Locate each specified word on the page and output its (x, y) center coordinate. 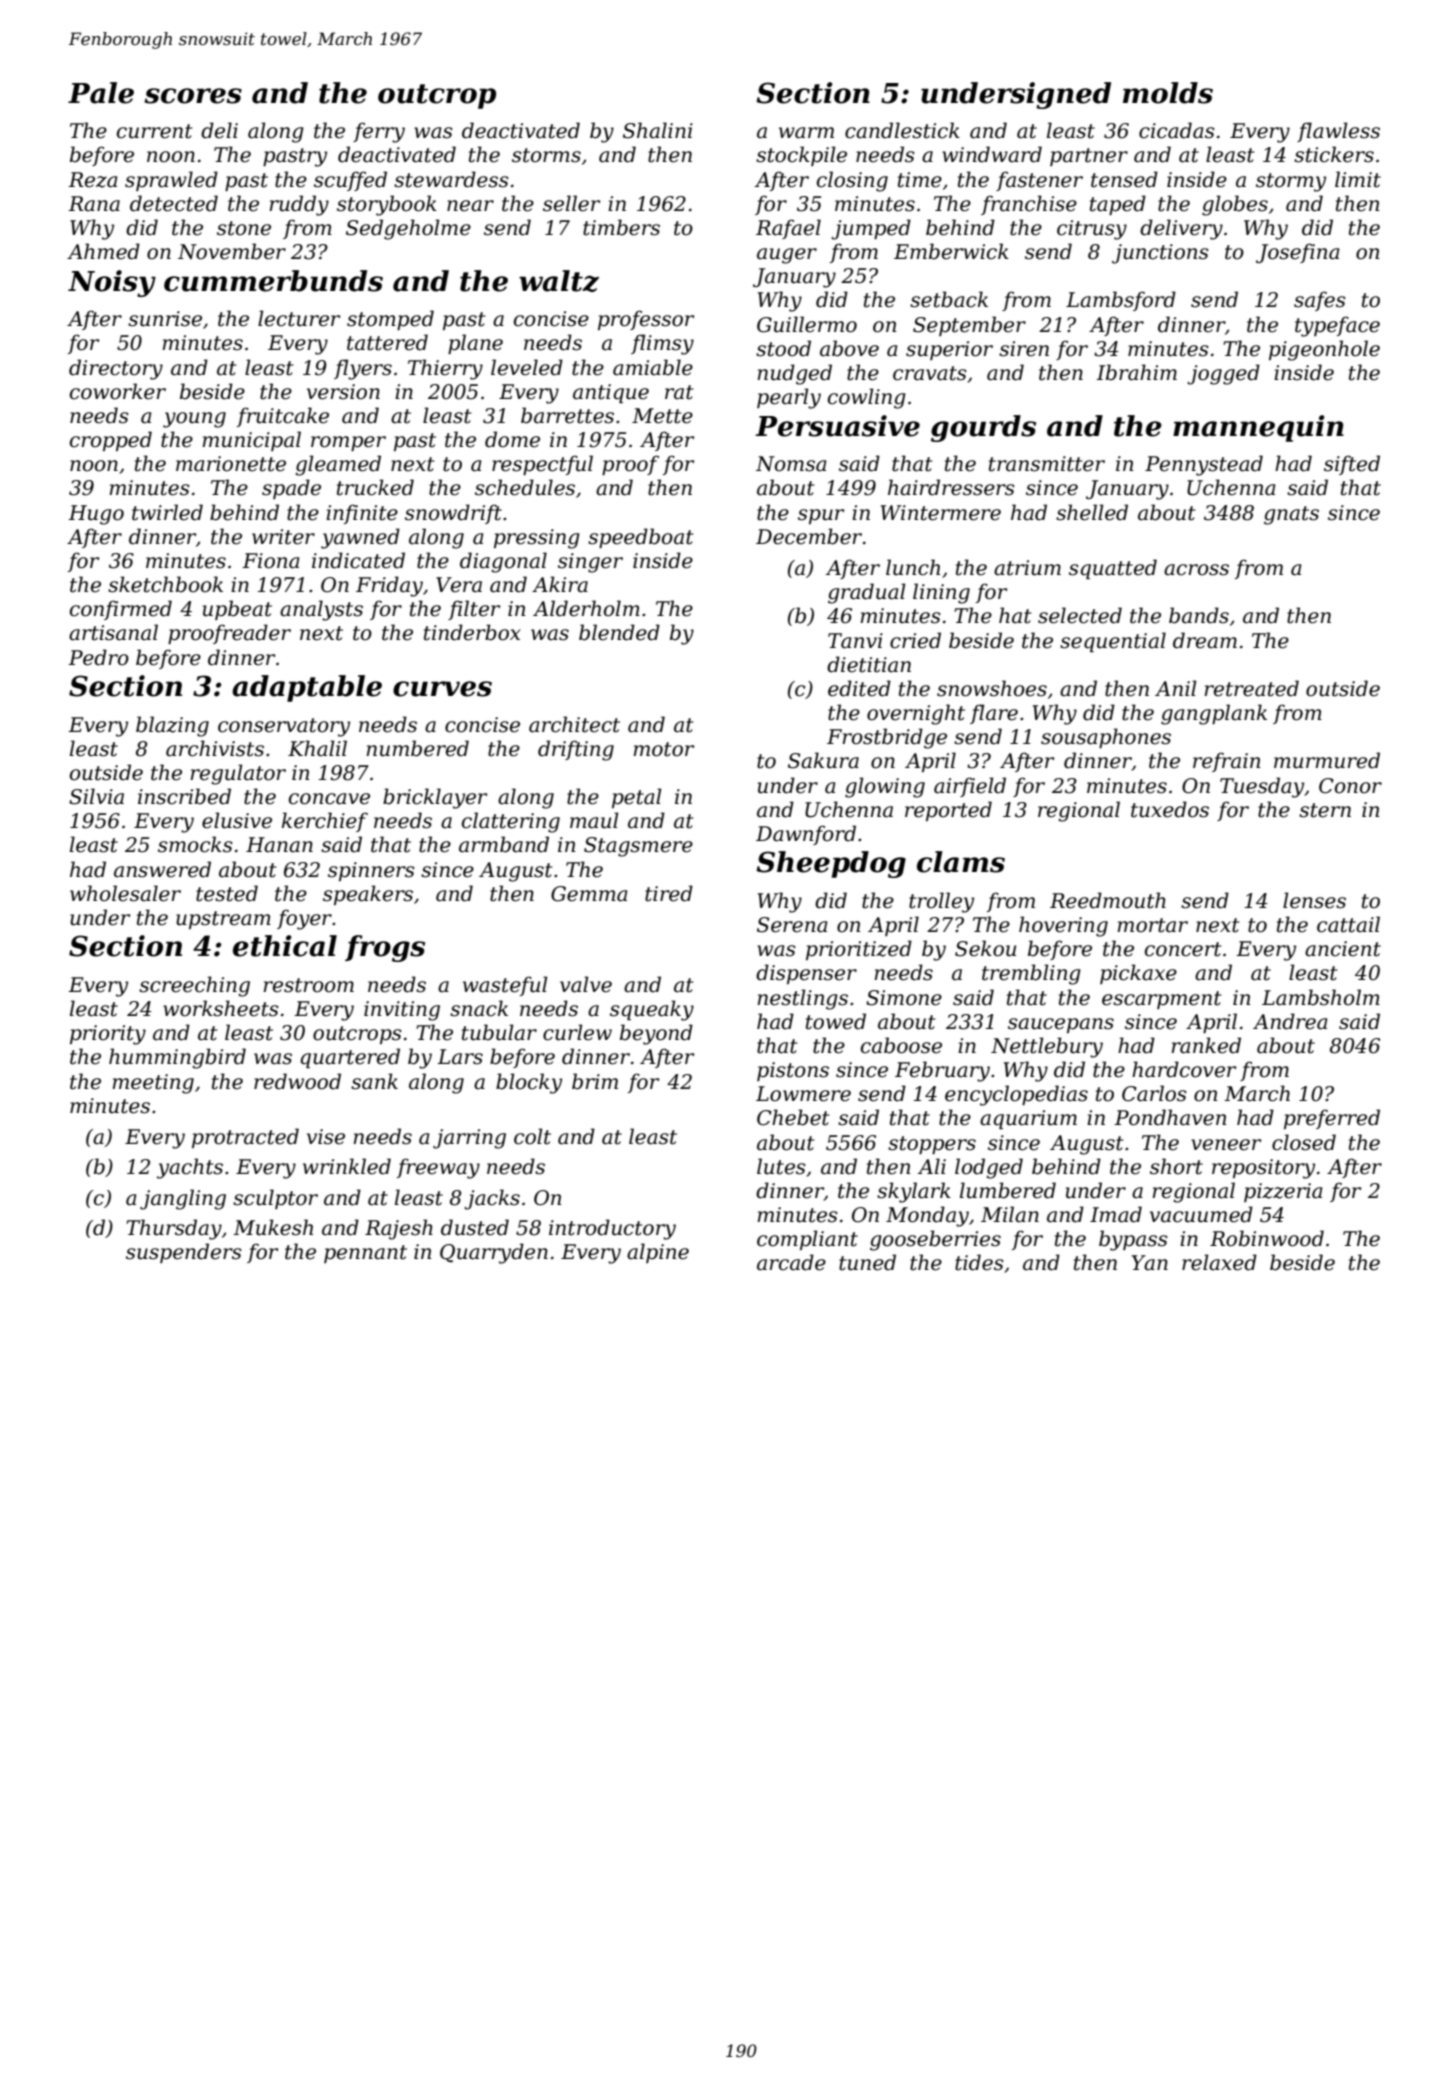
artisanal (113, 632)
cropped (111, 441)
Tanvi (855, 641)
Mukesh (273, 1227)
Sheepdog (831, 864)
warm (806, 133)
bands (1199, 615)
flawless (1338, 132)
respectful (542, 465)
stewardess (451, 179)
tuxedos (1170, 809)
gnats (1291, 515)
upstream (223, 920)
